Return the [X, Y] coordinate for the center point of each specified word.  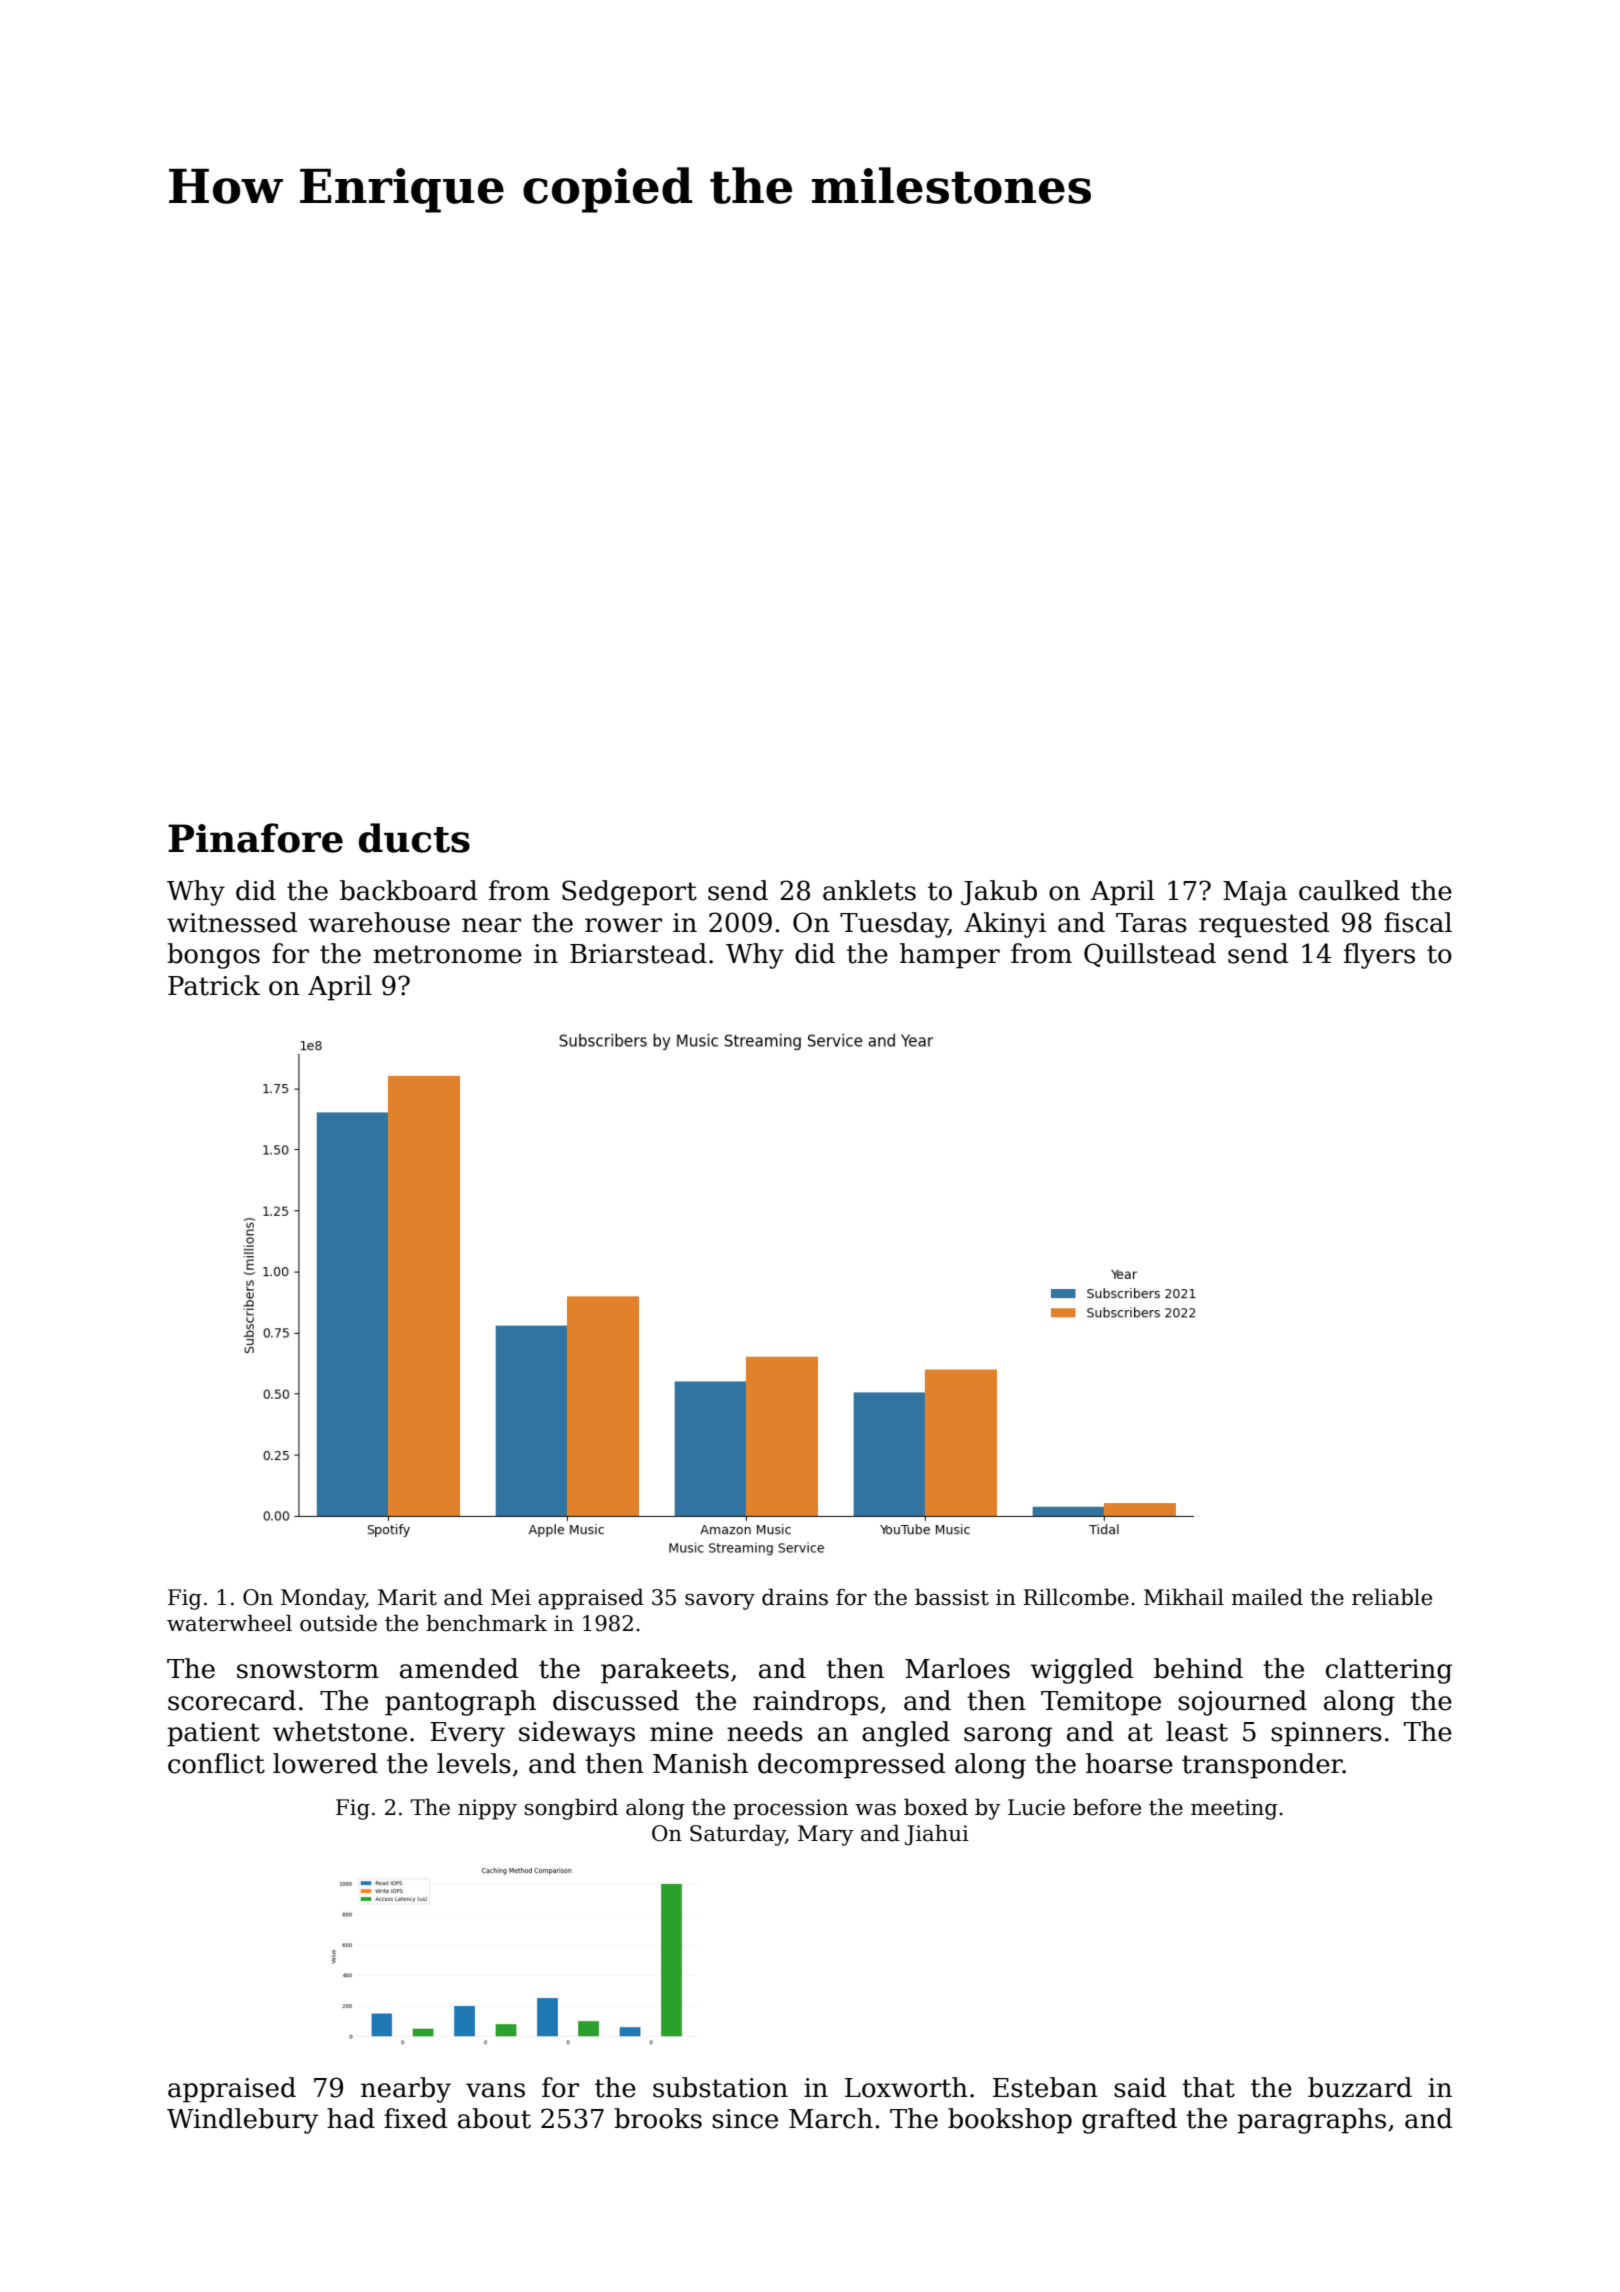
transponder [1262, 1766]
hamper [950, 956]
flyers [1379, 956]
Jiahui [937, 1835]
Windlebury [243, 2121]
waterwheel [229, 1623]
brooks [658, 2118]
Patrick [214, 985]
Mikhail [1184, 1597]
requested [1264, 925]
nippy [487, 1809]
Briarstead [638, 953]
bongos [213, 956]
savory [720, 1601]
